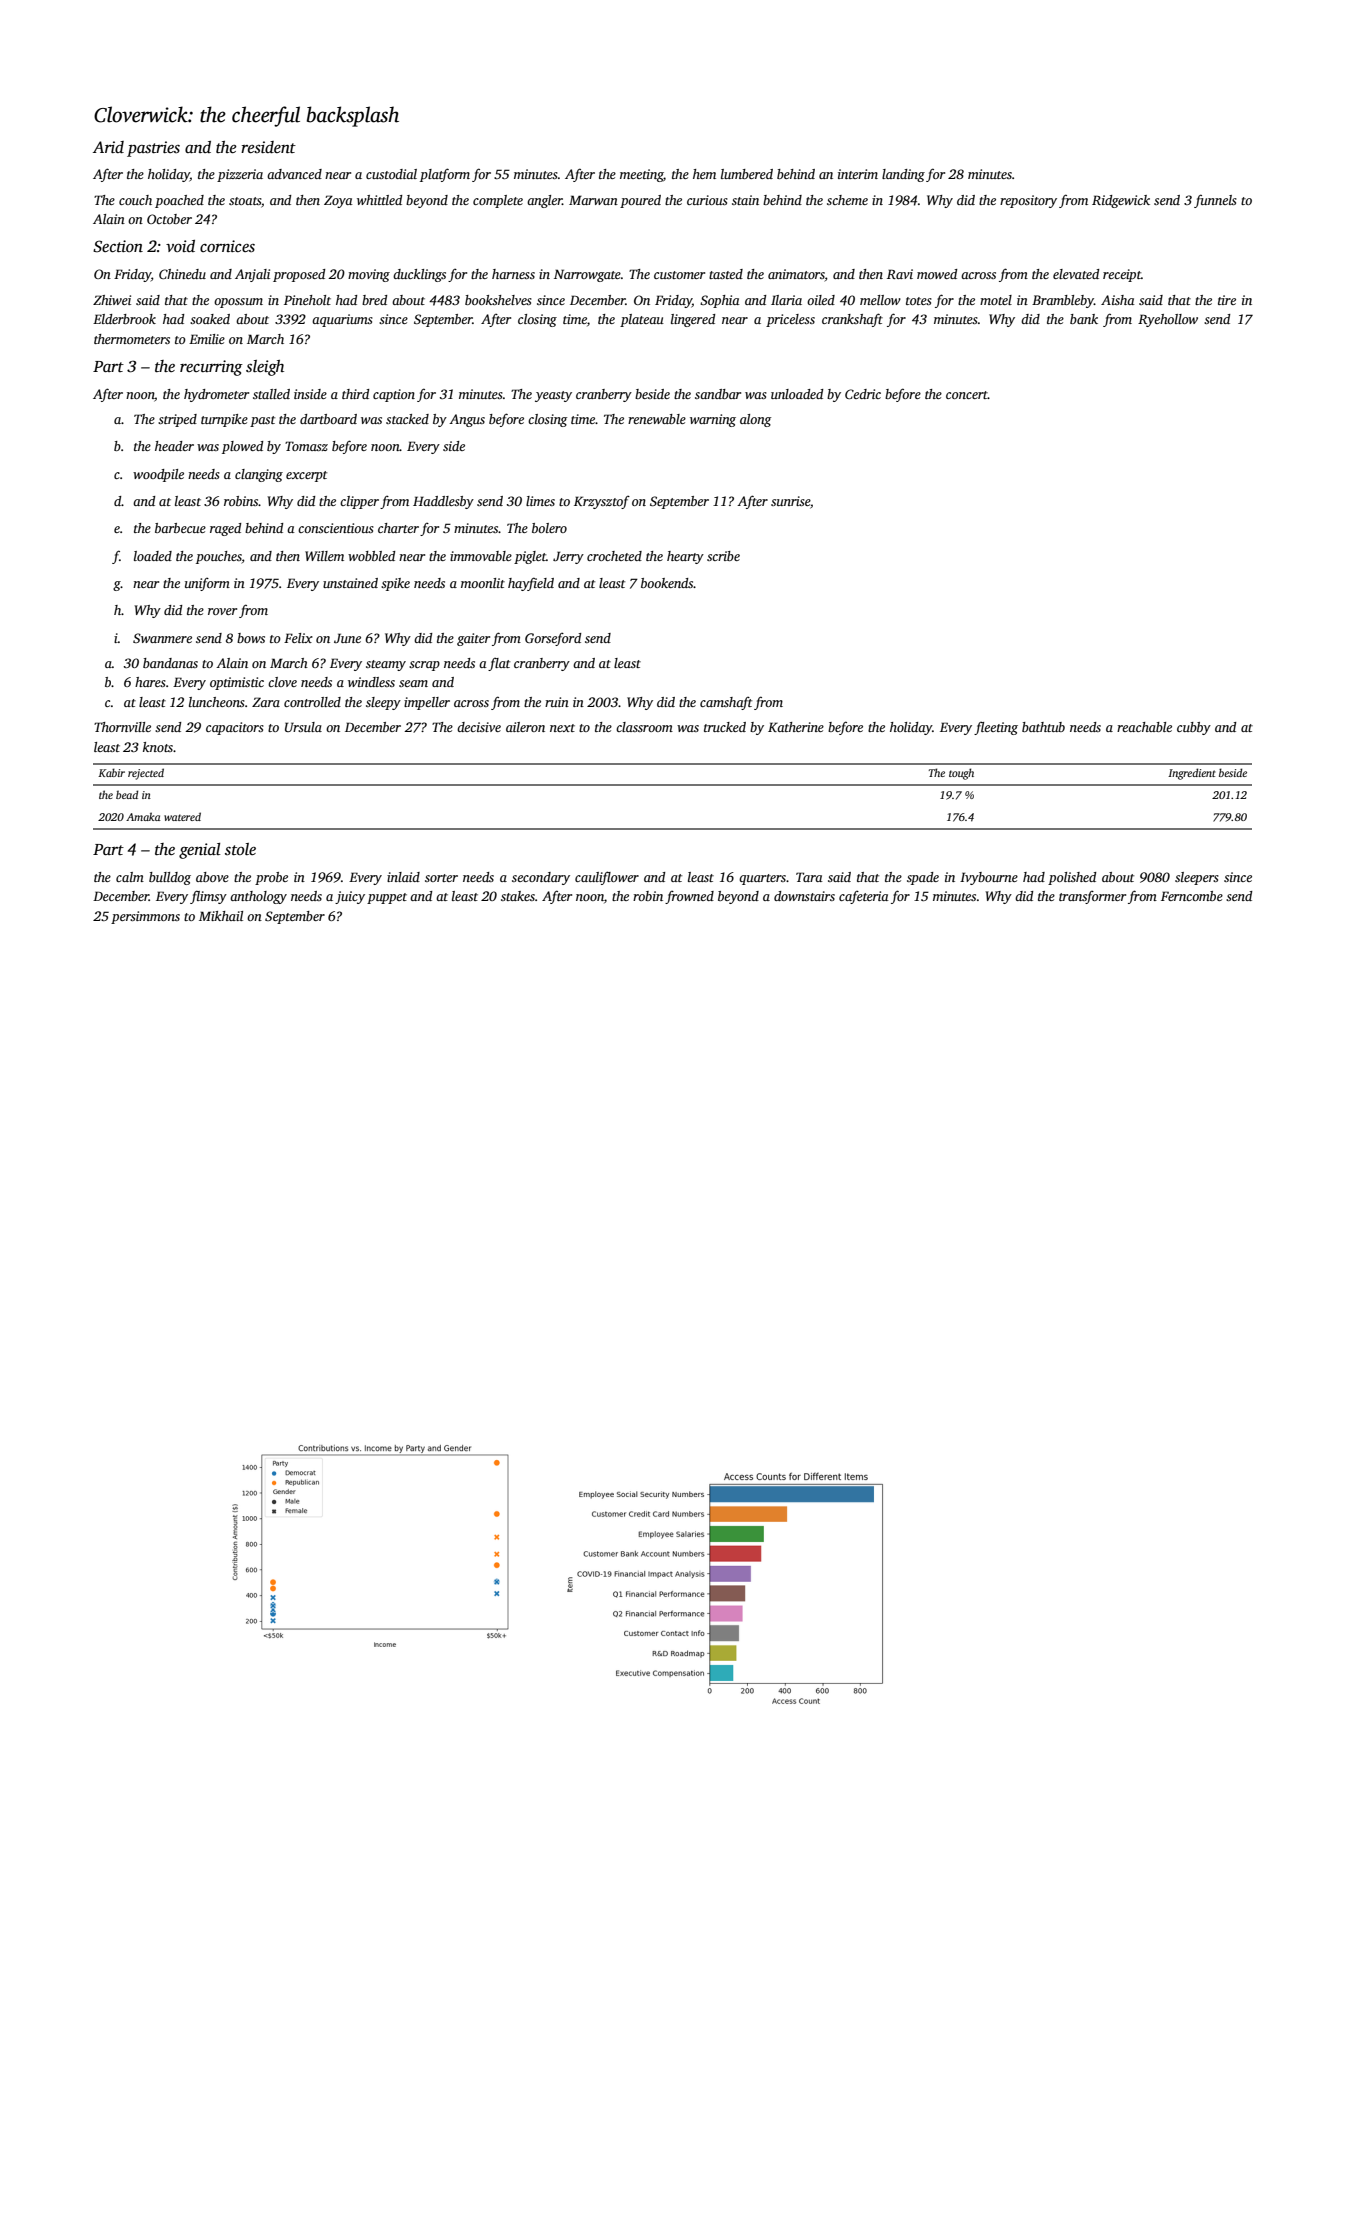 This page has height=2217, width=1346. What do you see at coordinates (180, 528) in the page?
I see `barbecue` at bounding box center [180, 528].
